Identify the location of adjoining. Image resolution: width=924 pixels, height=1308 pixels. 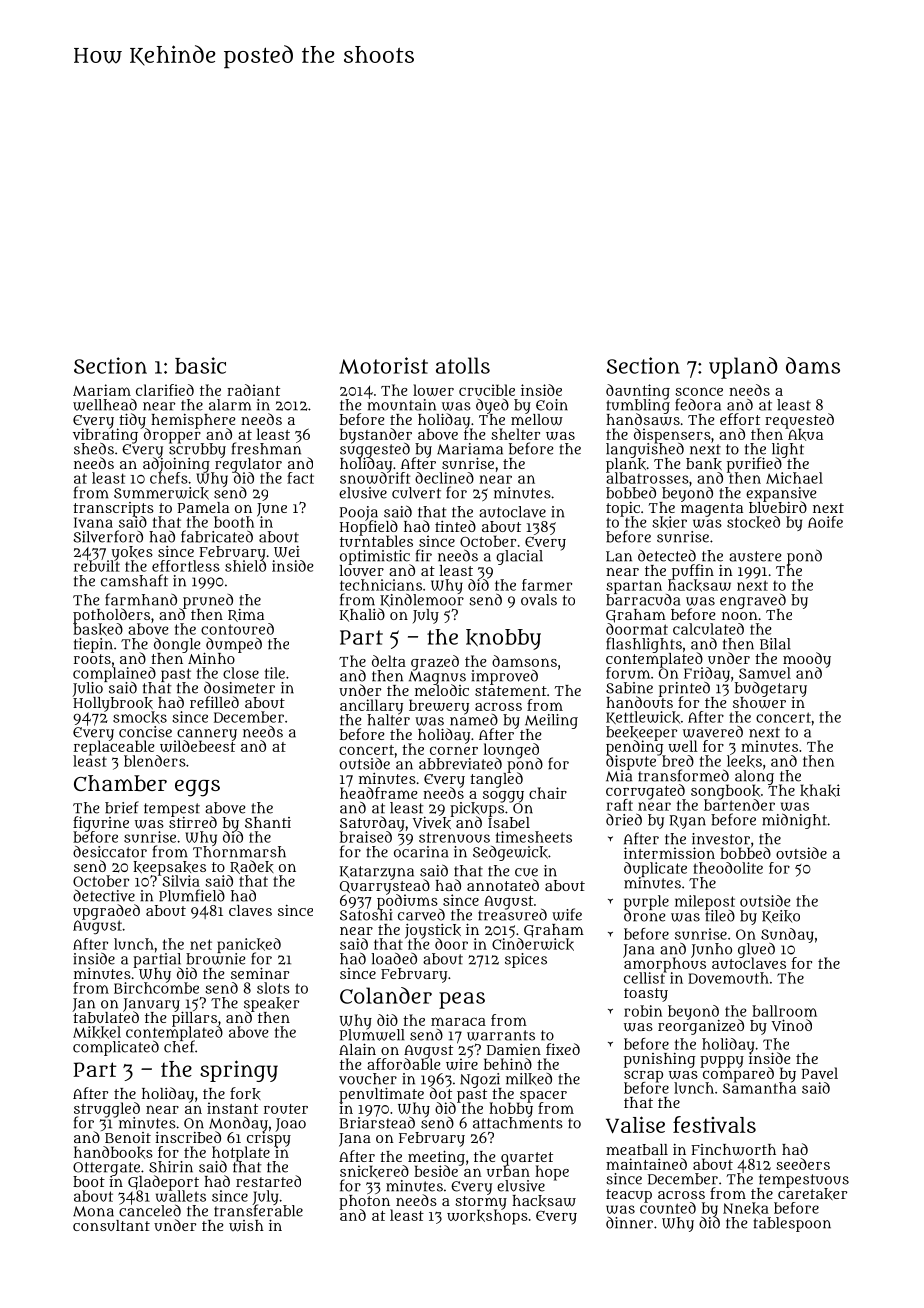
(176, 465).
